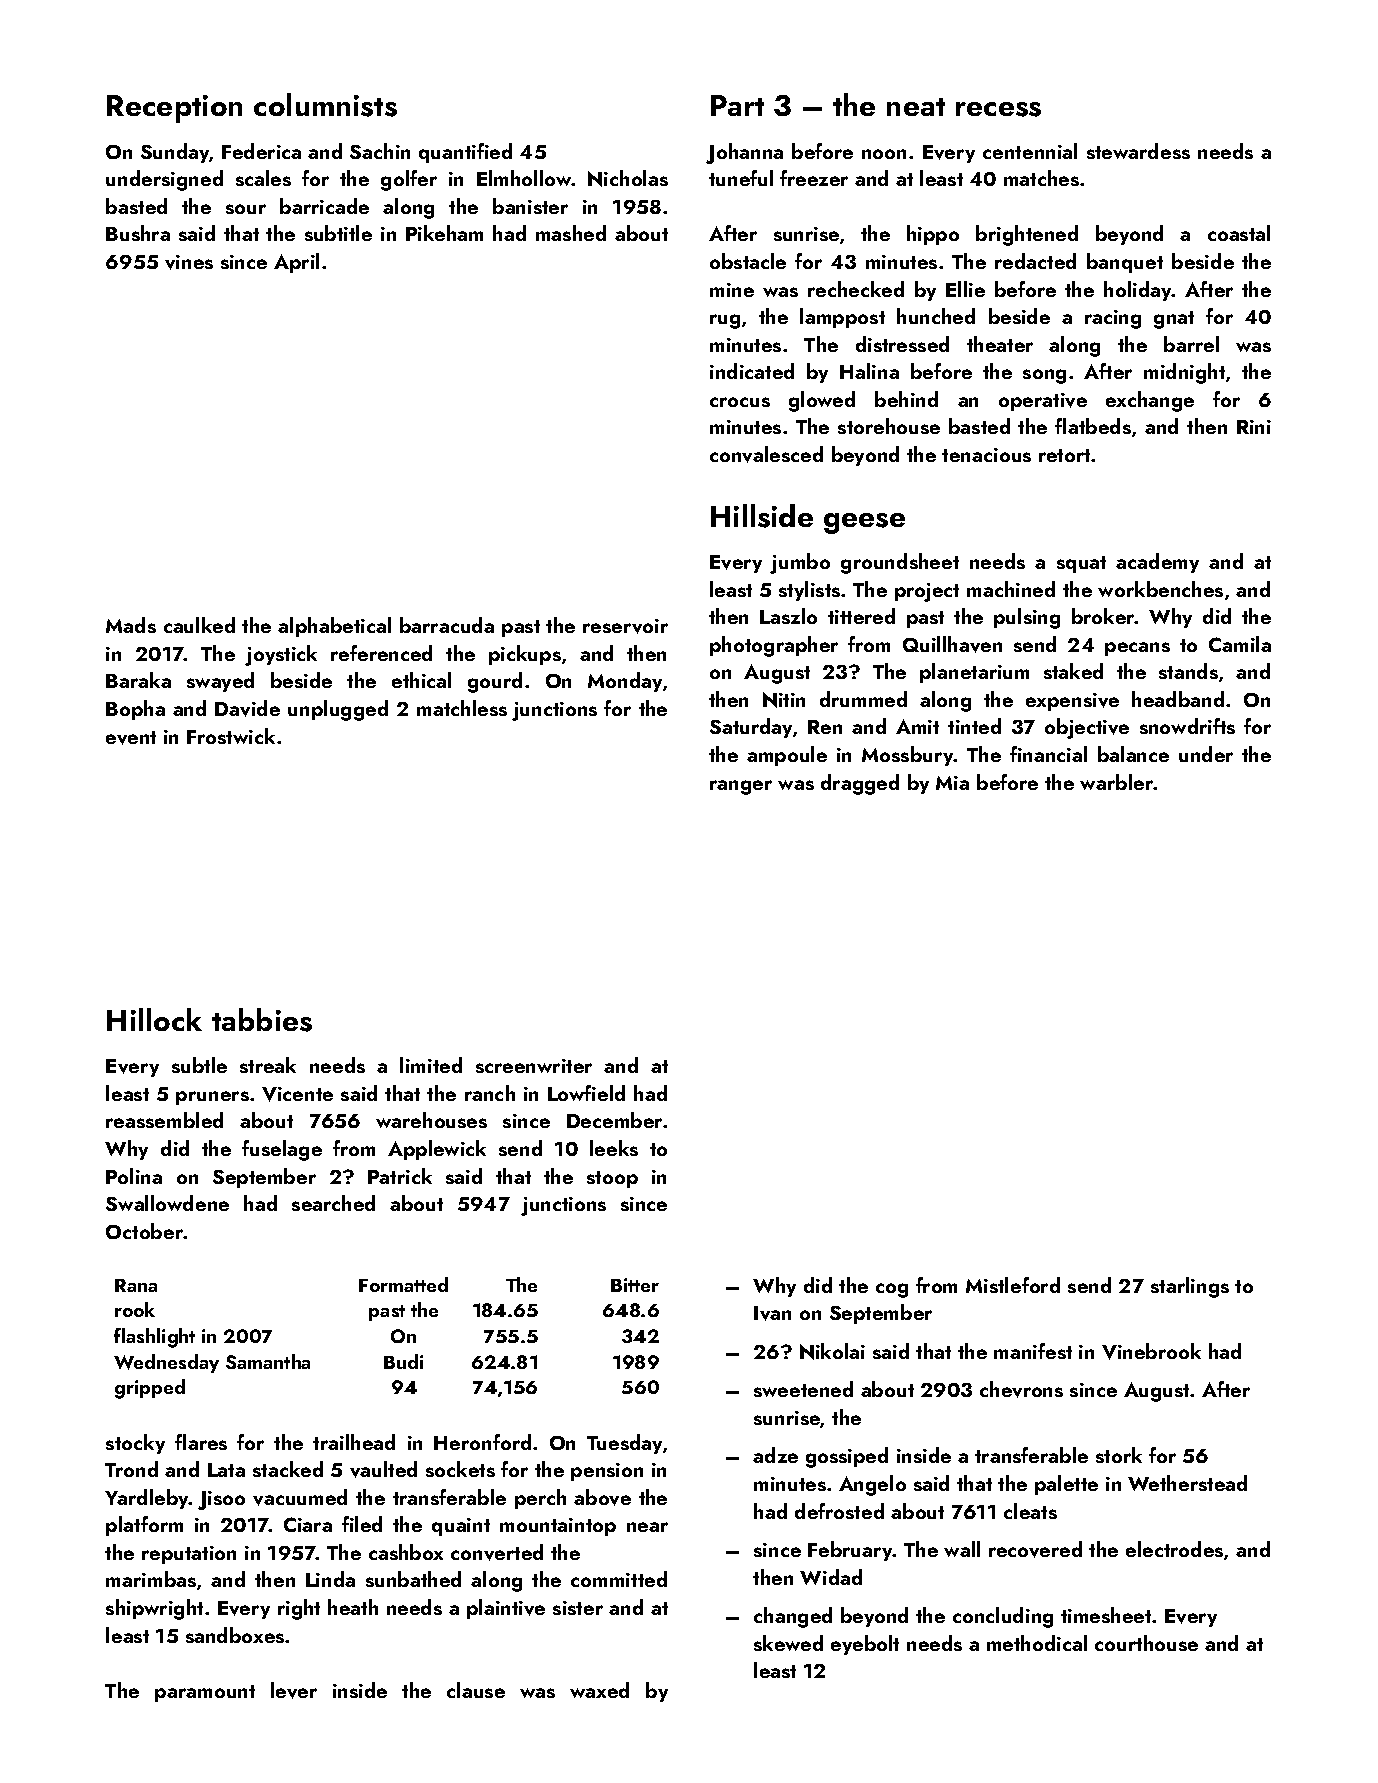  What do you see at coordinates (625, 626) in the screenshot?
I see `reservoir` at bounding box center [625, 626].
